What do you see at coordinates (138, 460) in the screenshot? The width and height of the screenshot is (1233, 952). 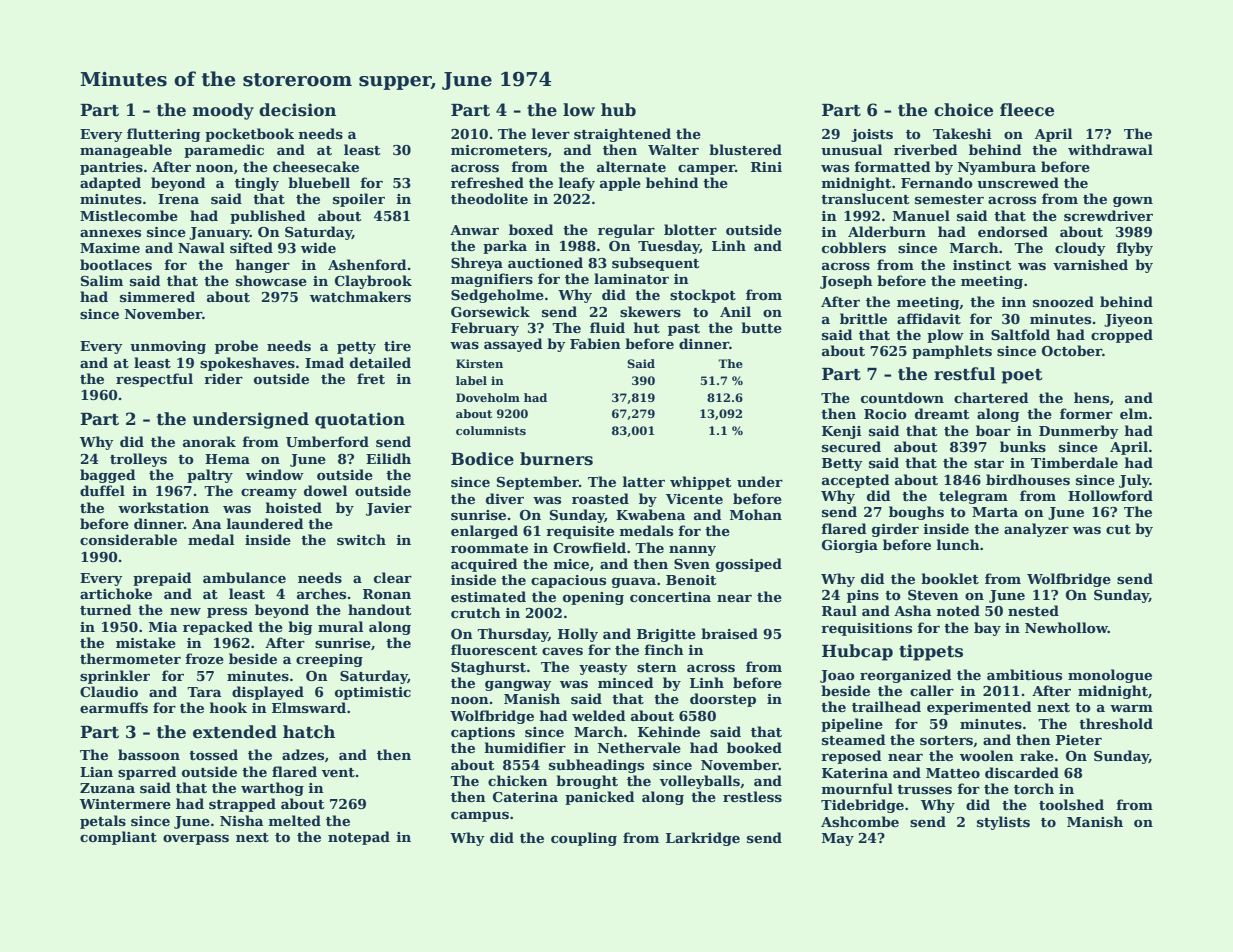 I see `trolleys` at bounding box center [138, 460].
